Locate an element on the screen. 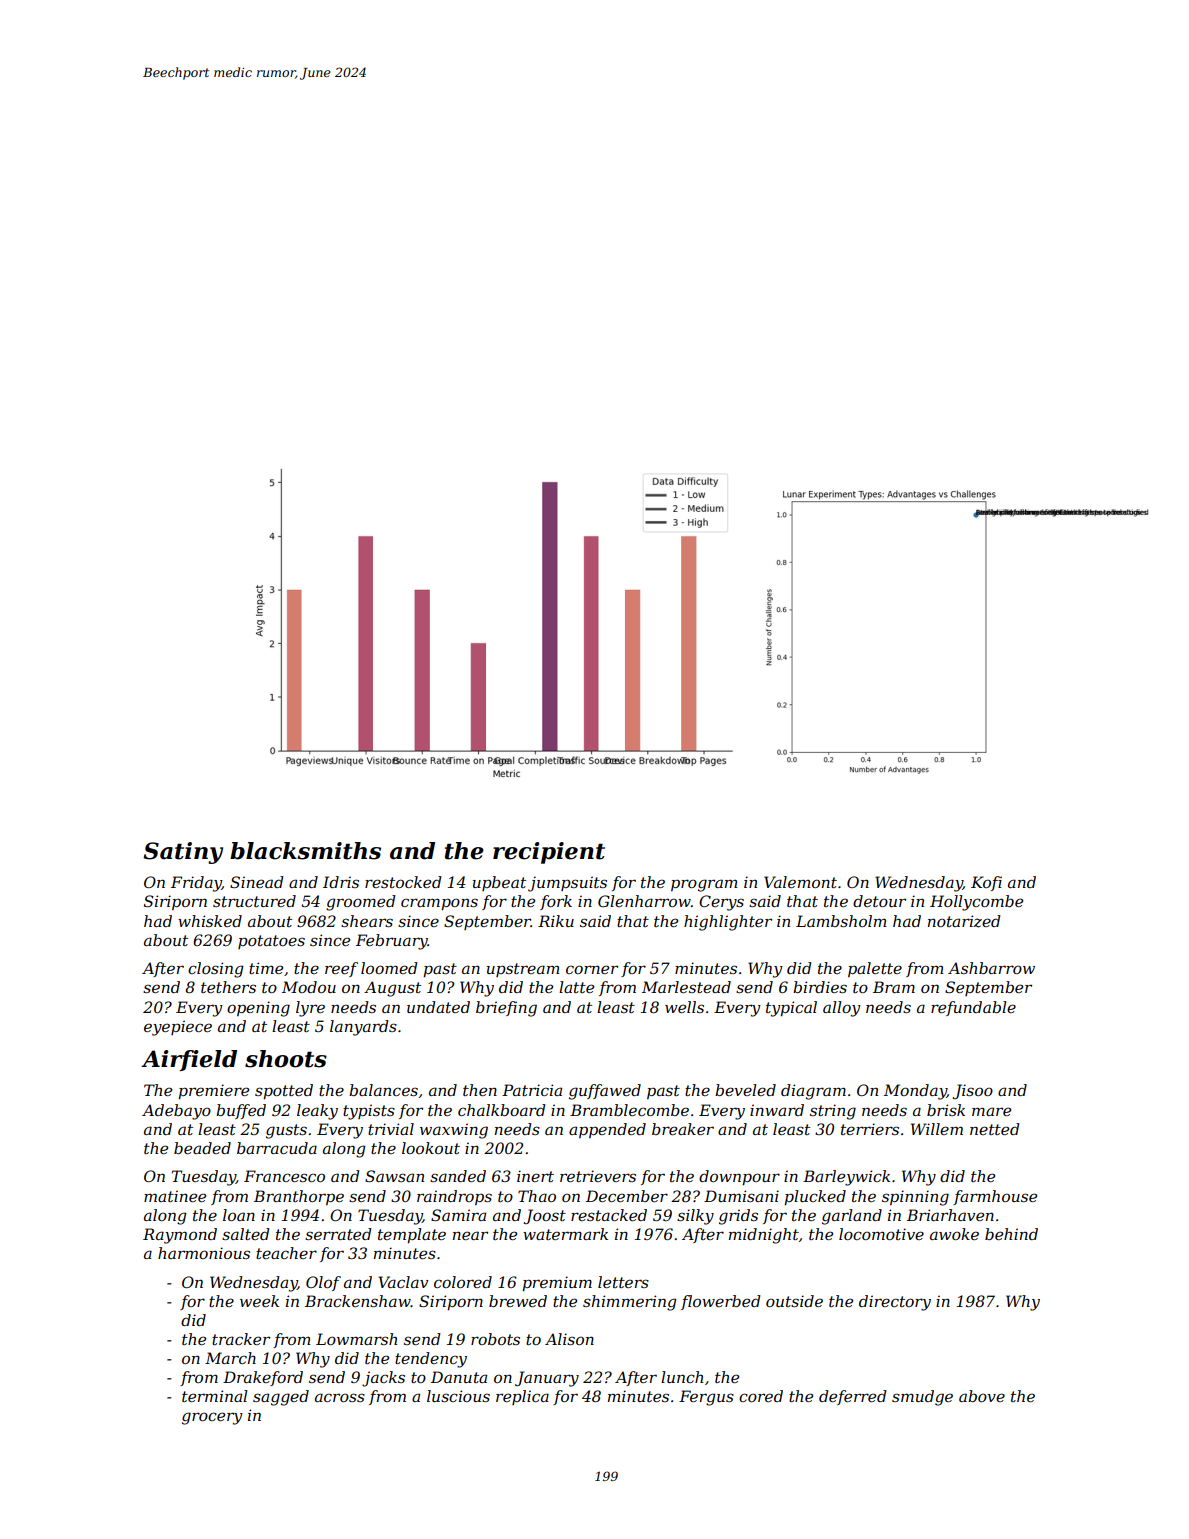  behind is located at coordinates (1011, 1234).
